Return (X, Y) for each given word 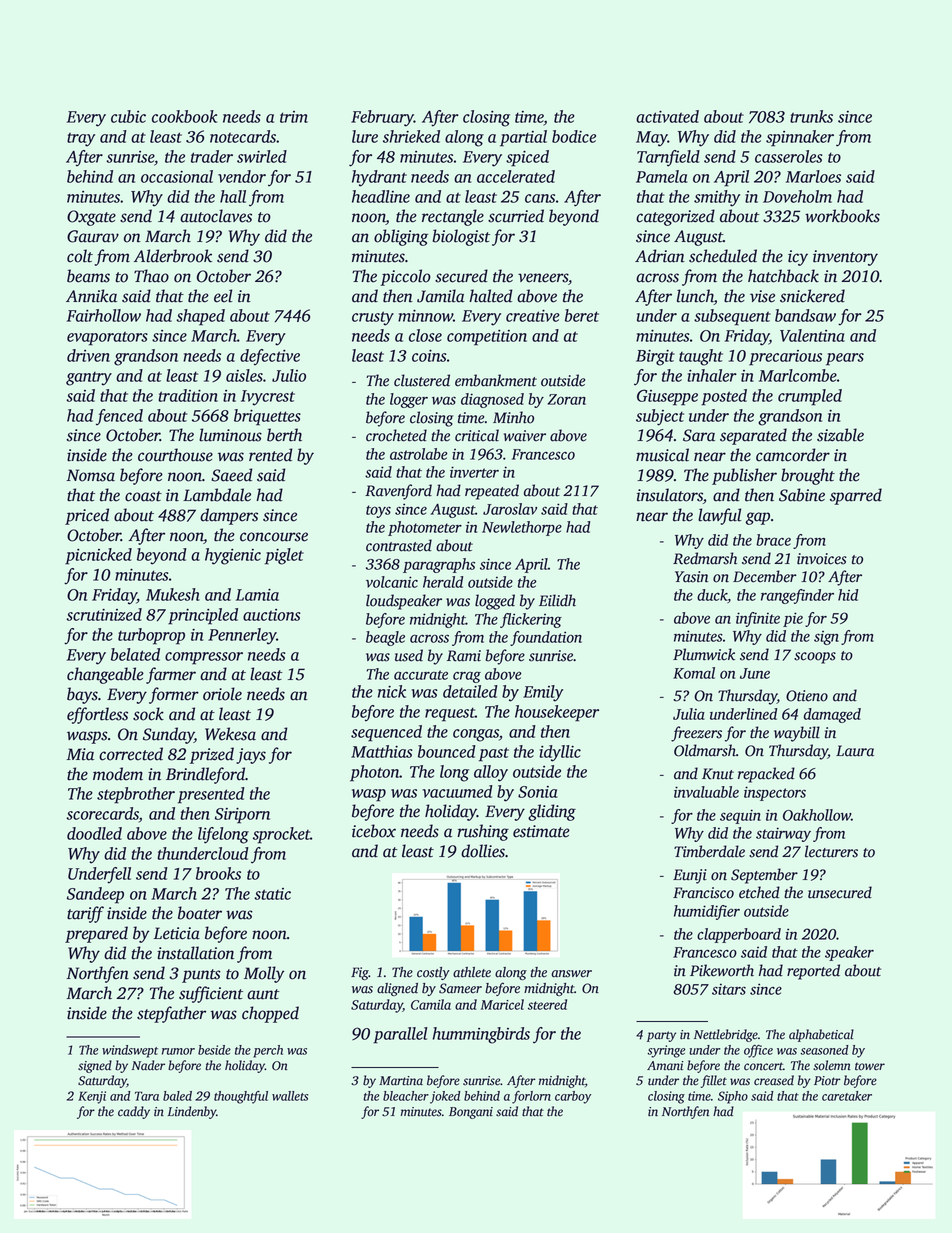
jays (251, 756)
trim (294, 117)
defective (270, 357)
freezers (696, 734)
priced (87, 516)
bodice (574, 136)
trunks (811, 116)
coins (429, 356)
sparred (856, 496)
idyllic (560, 753)
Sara (699, 435)
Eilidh (557, 600)
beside (214, 1050)
